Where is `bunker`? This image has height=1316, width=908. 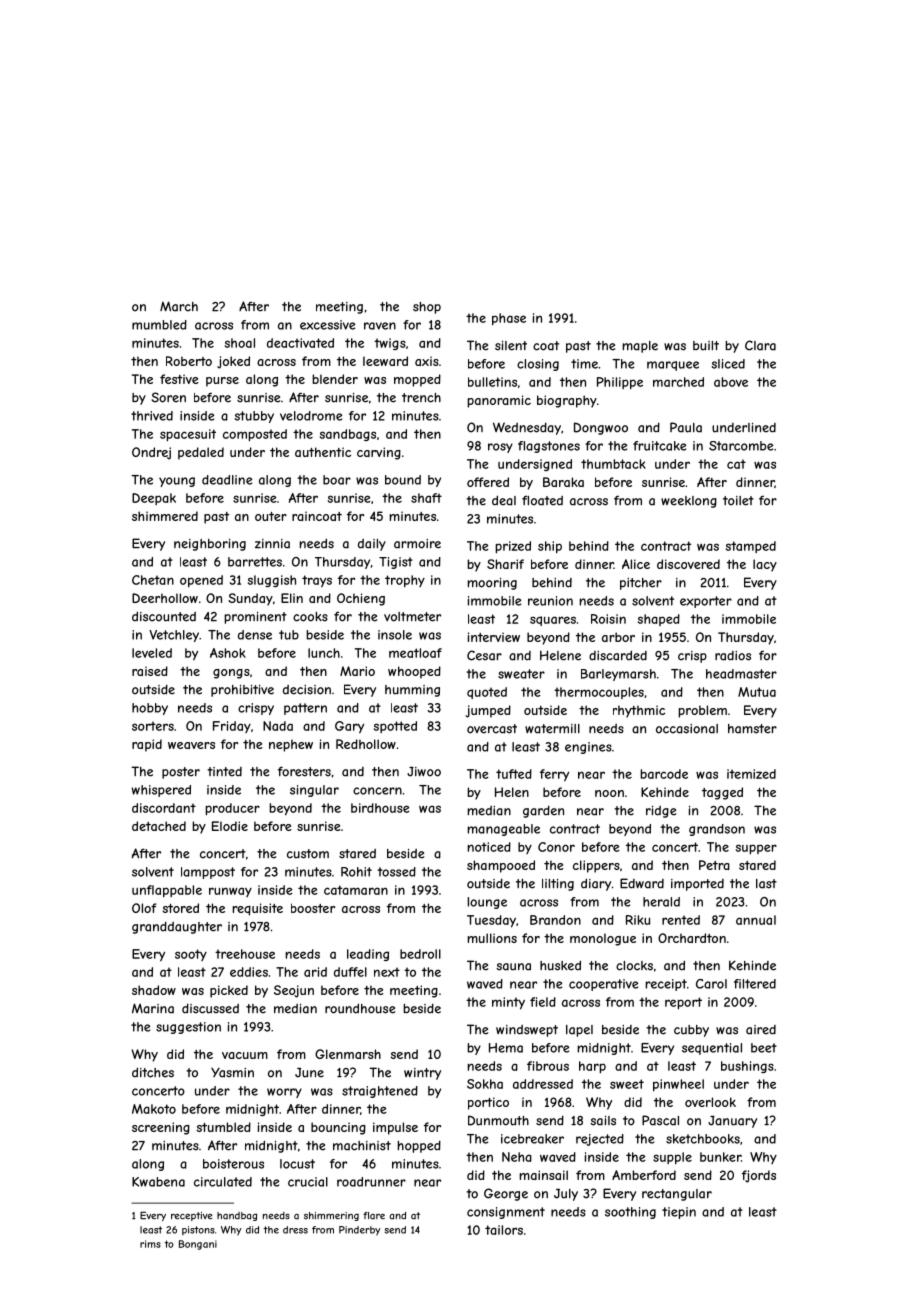
bunker is located at coordinates (720, 1157).
